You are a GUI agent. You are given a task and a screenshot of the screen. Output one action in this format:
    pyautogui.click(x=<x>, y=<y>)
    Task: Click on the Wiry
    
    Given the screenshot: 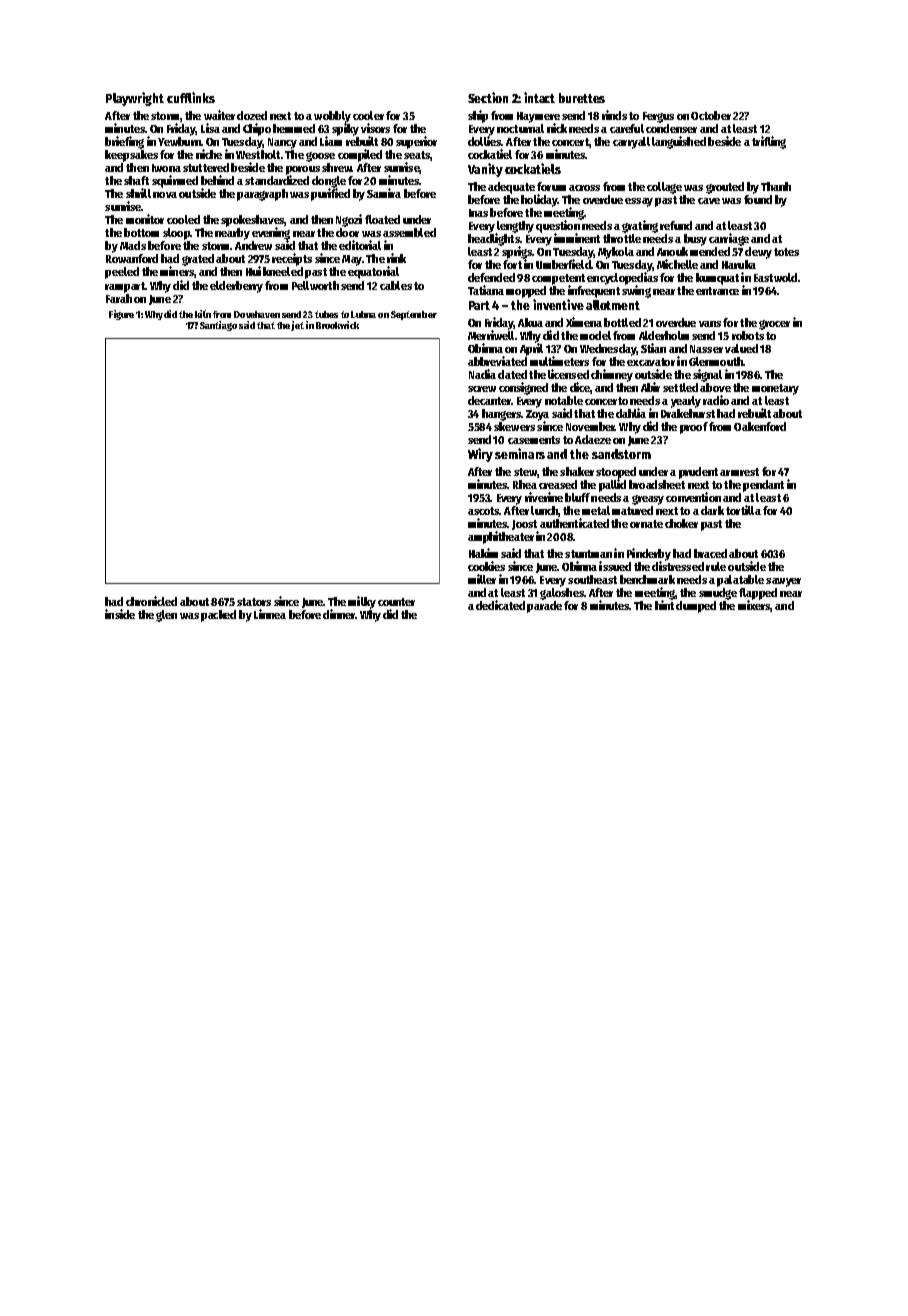 What is the action you would take?
    pyautogui.click(x=480, y=455)
